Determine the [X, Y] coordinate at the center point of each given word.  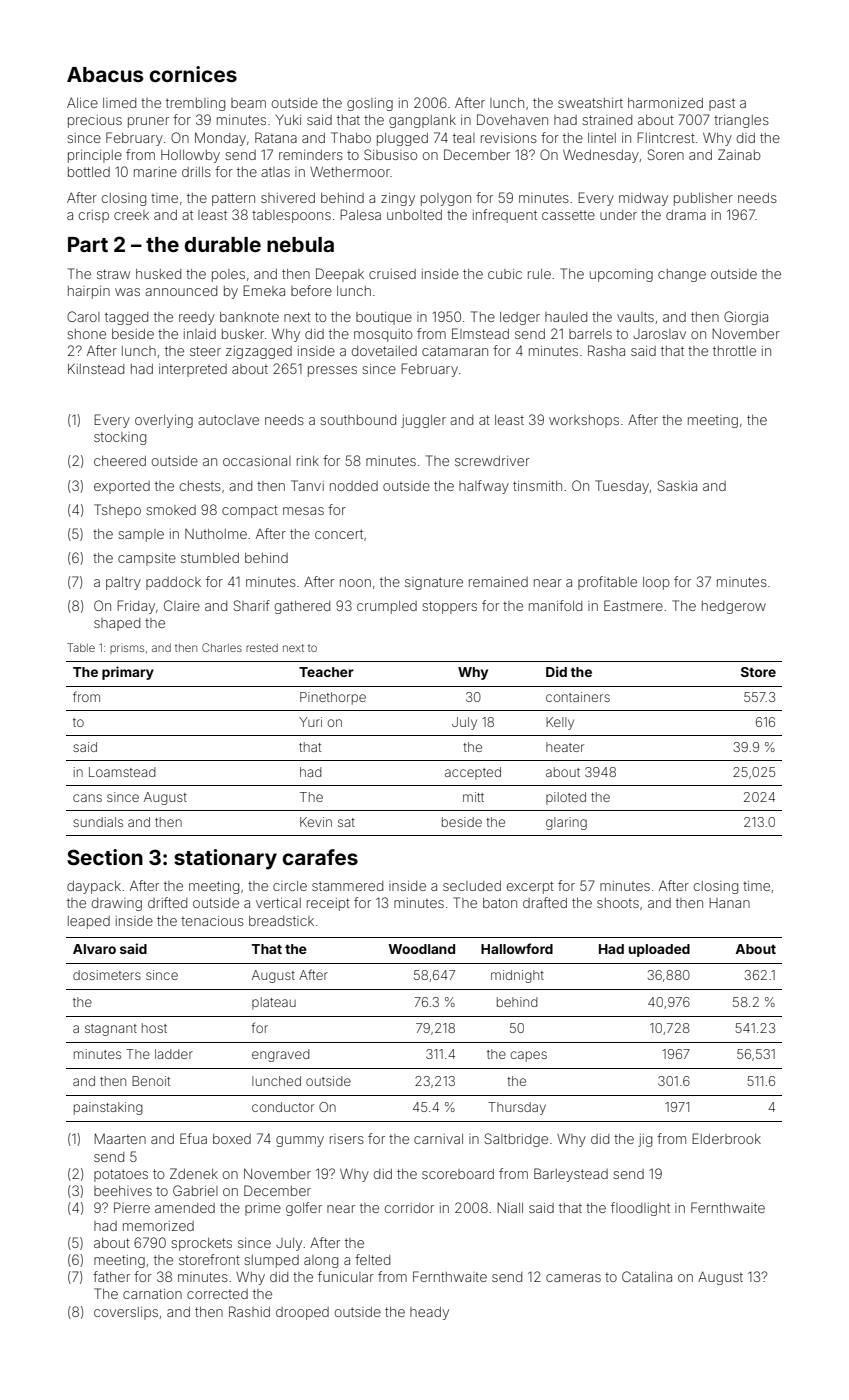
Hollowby [190, 156]
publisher [703, 199]
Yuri [310, 722]
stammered [347, 886]
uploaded [659, 950]
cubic [505, 274]
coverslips [126, 1313]
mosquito [383, 335]
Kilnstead [96, 368]
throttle [734, 351]
